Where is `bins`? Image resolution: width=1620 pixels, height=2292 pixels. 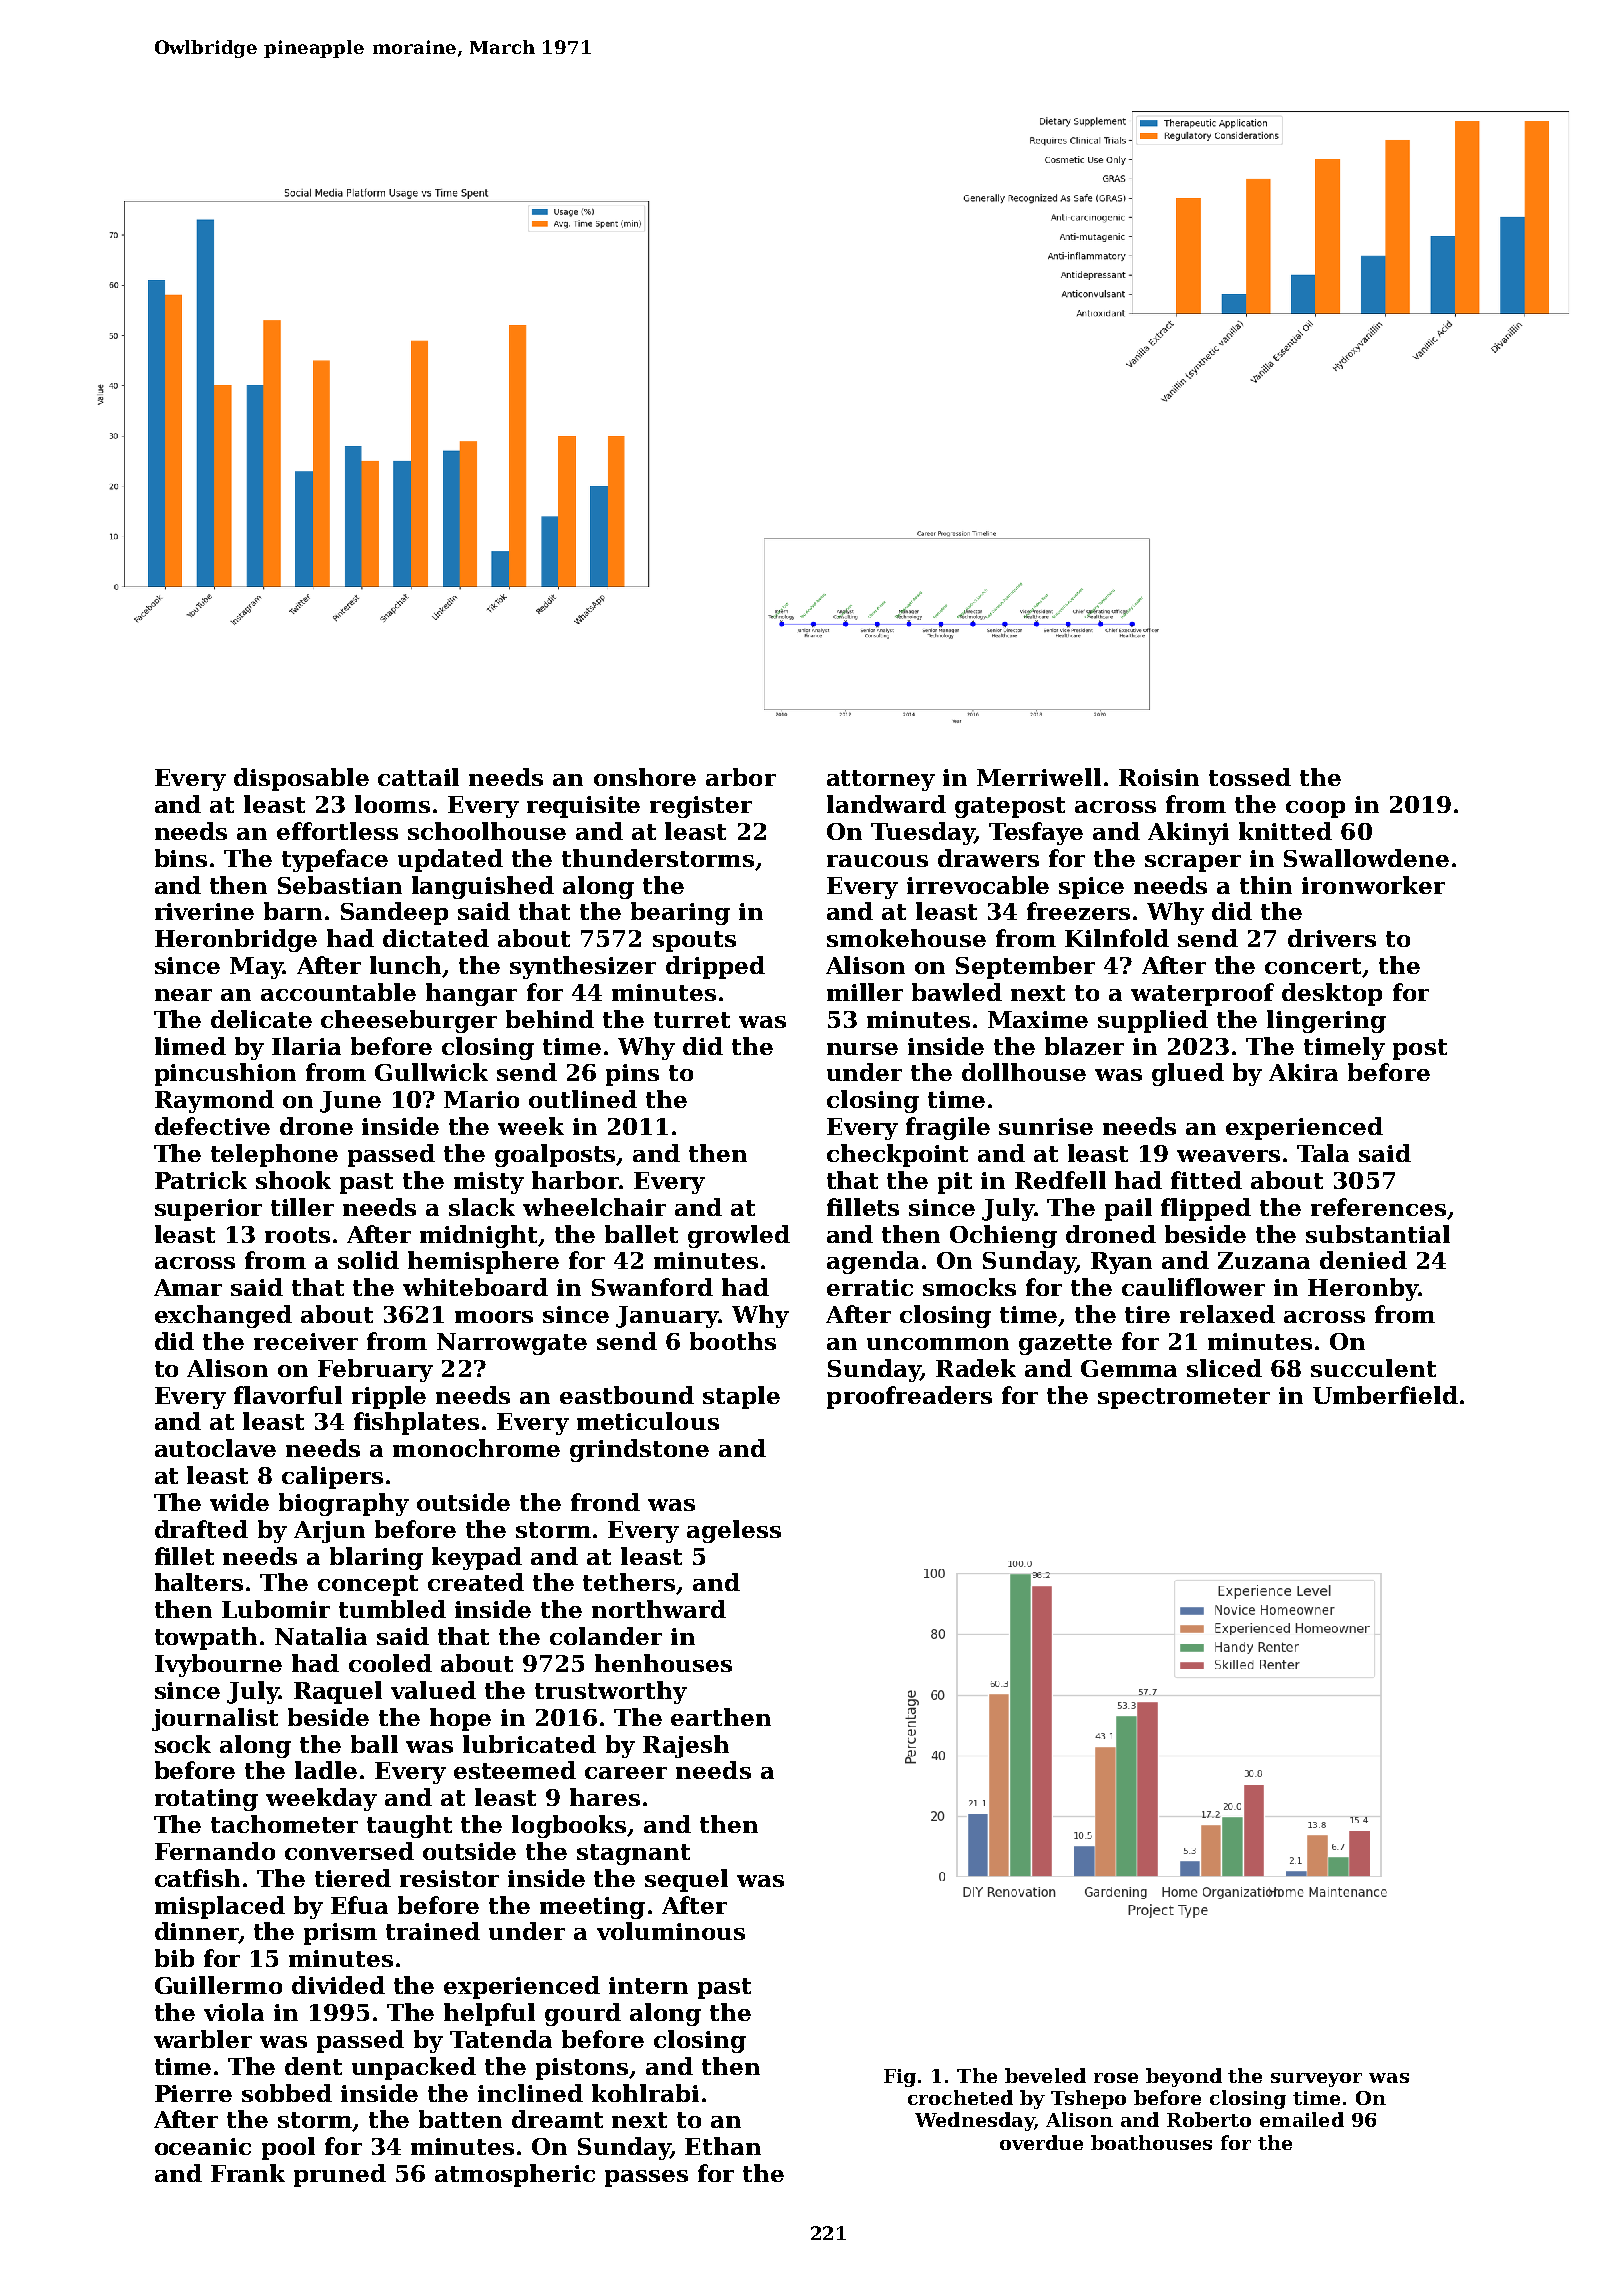
bins is located at coordinates (181, 858).
